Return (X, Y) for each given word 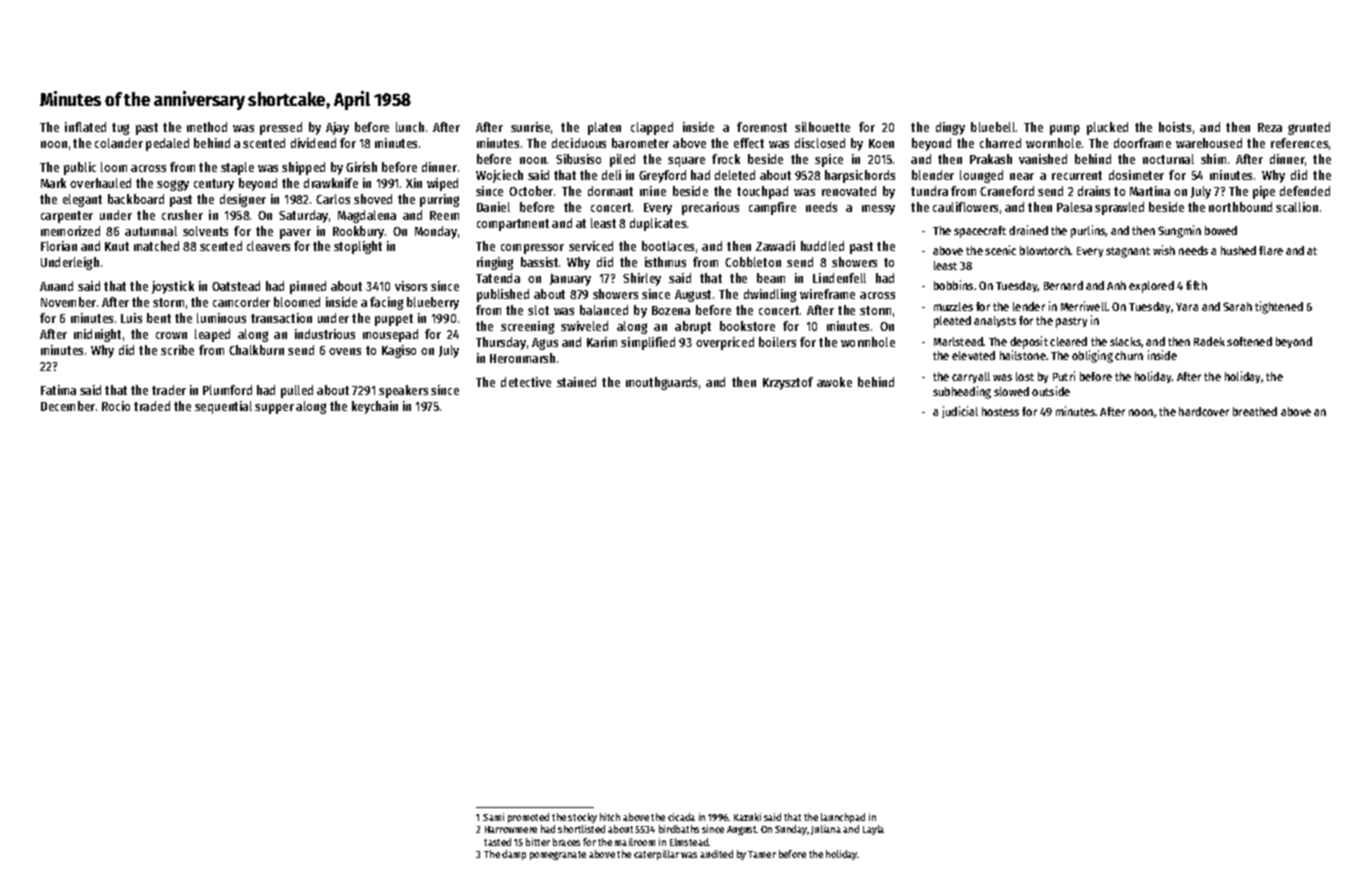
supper (274, 409)
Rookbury (358, 232)
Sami (493, 817)
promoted (528, 818)
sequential (223, 407)
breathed (1255, 411)
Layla (873, 830)
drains (1094, 191)
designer (243, 200)
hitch (610, 817)
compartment (513, 225)
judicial (960, 412)
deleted (735, 175)
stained (576, 382)
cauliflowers (965, 207)
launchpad (843, 818)
